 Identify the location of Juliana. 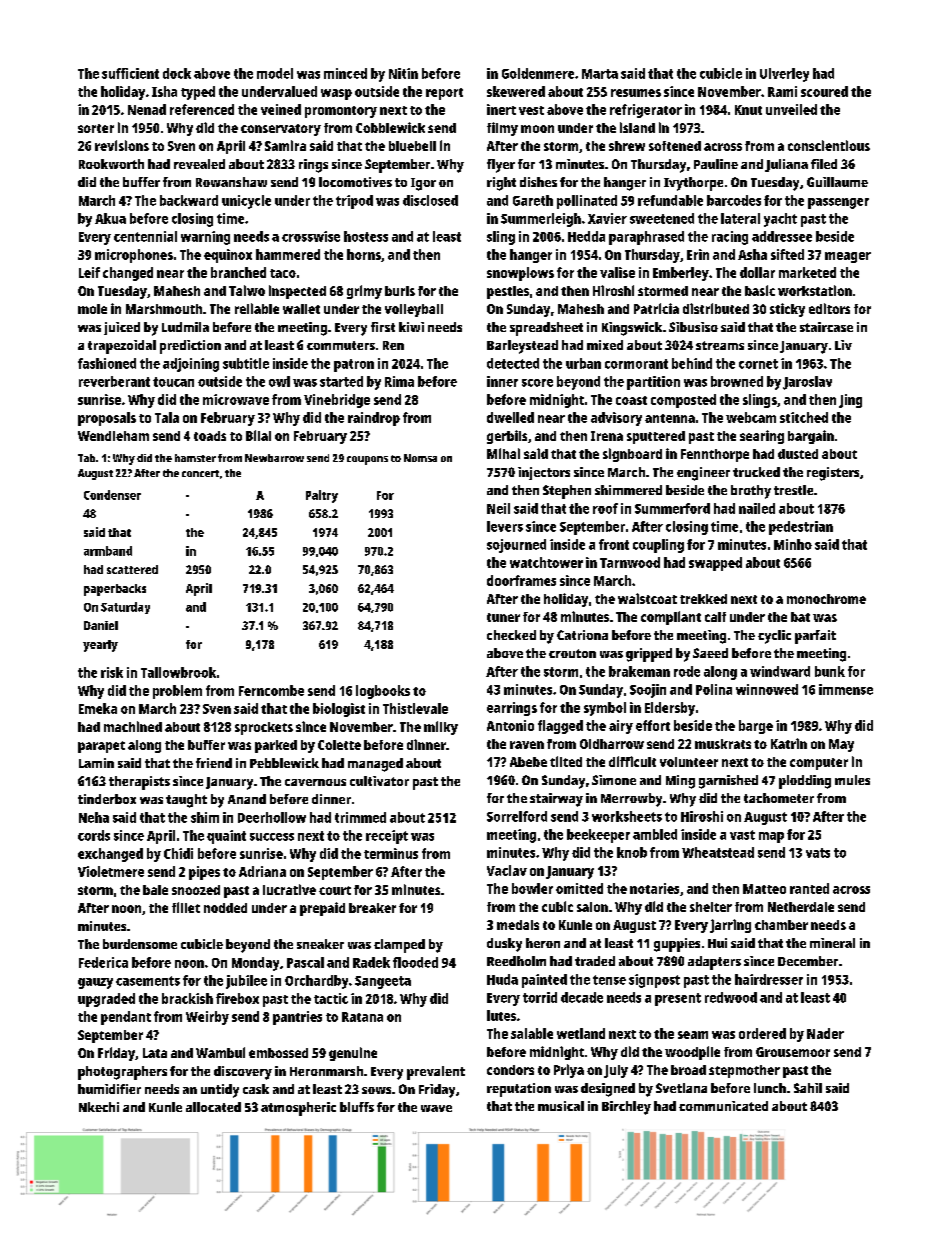
(786, 165).
